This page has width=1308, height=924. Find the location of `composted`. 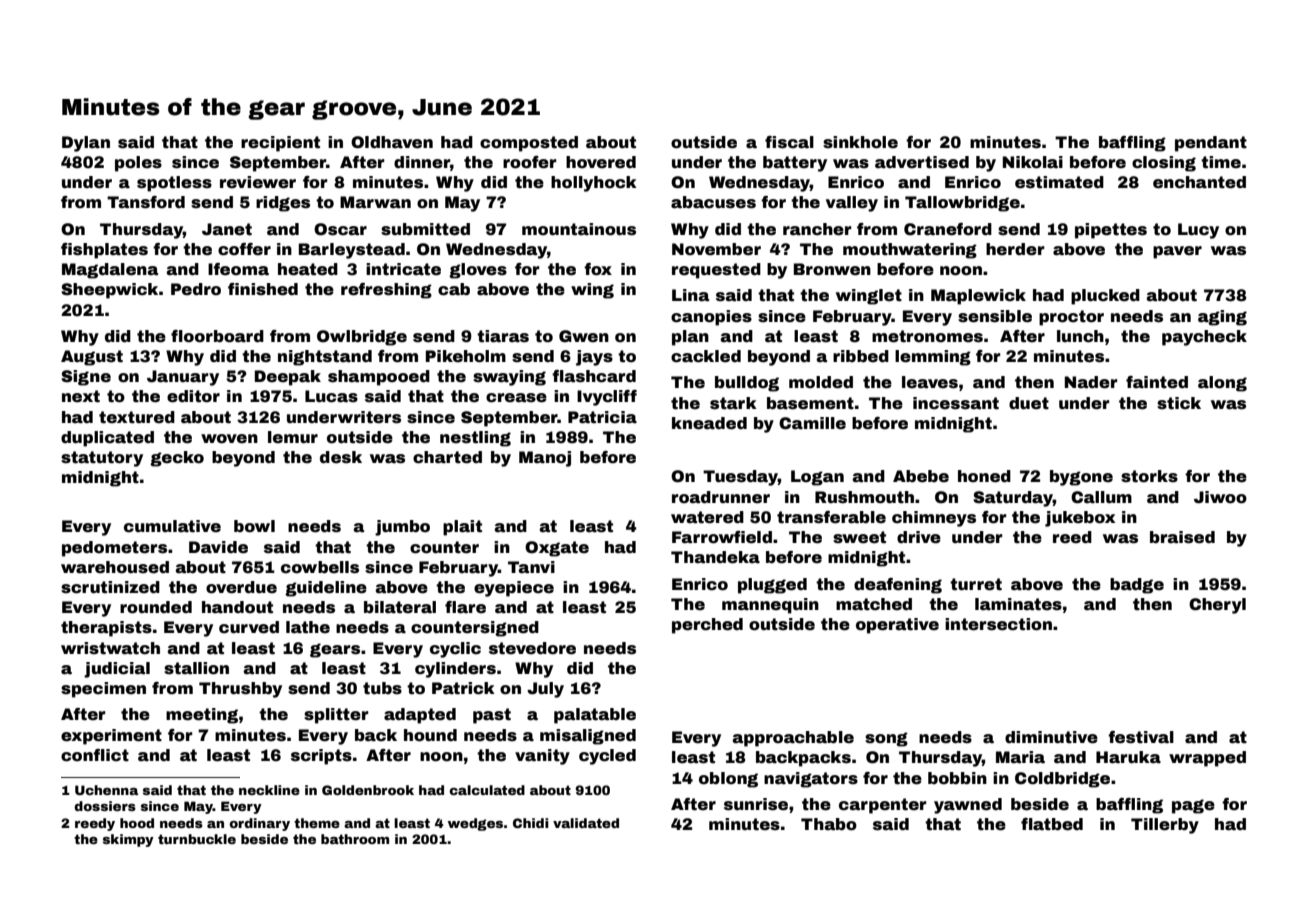

composted is located at coordinates (529, 144).
